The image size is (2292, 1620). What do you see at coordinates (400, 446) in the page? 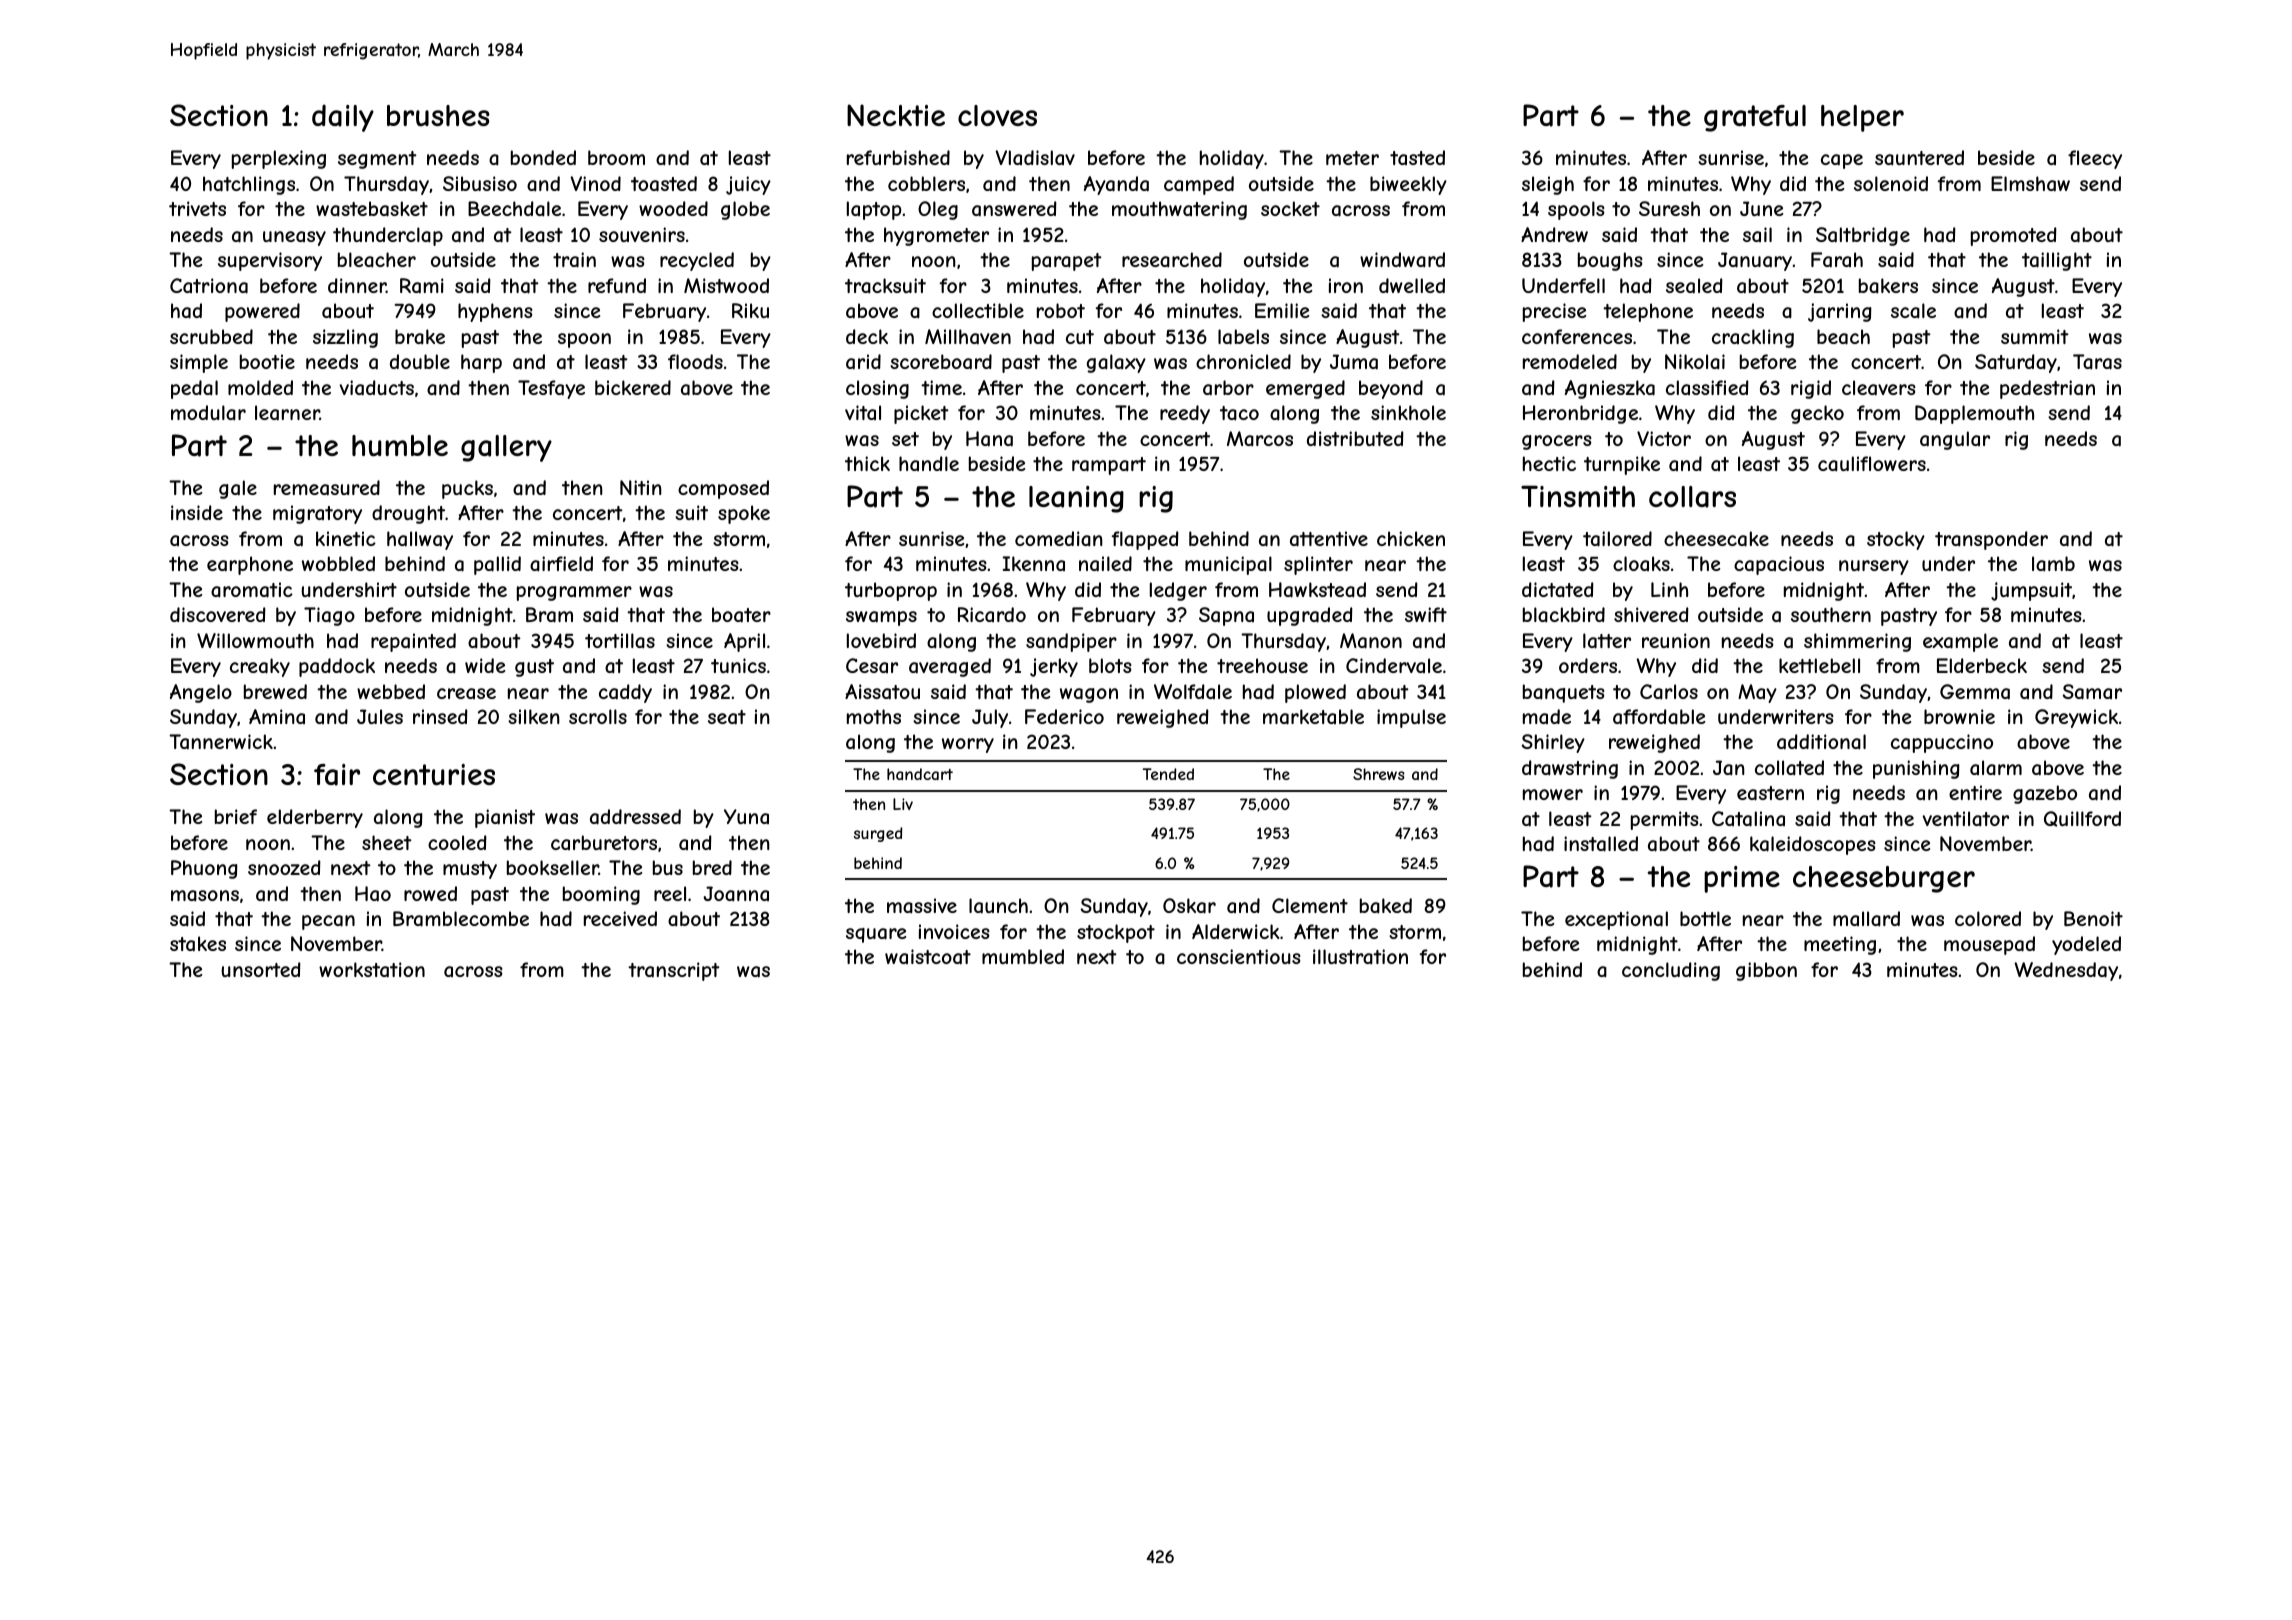
I see `humble` at bounding box center [400, 446].
